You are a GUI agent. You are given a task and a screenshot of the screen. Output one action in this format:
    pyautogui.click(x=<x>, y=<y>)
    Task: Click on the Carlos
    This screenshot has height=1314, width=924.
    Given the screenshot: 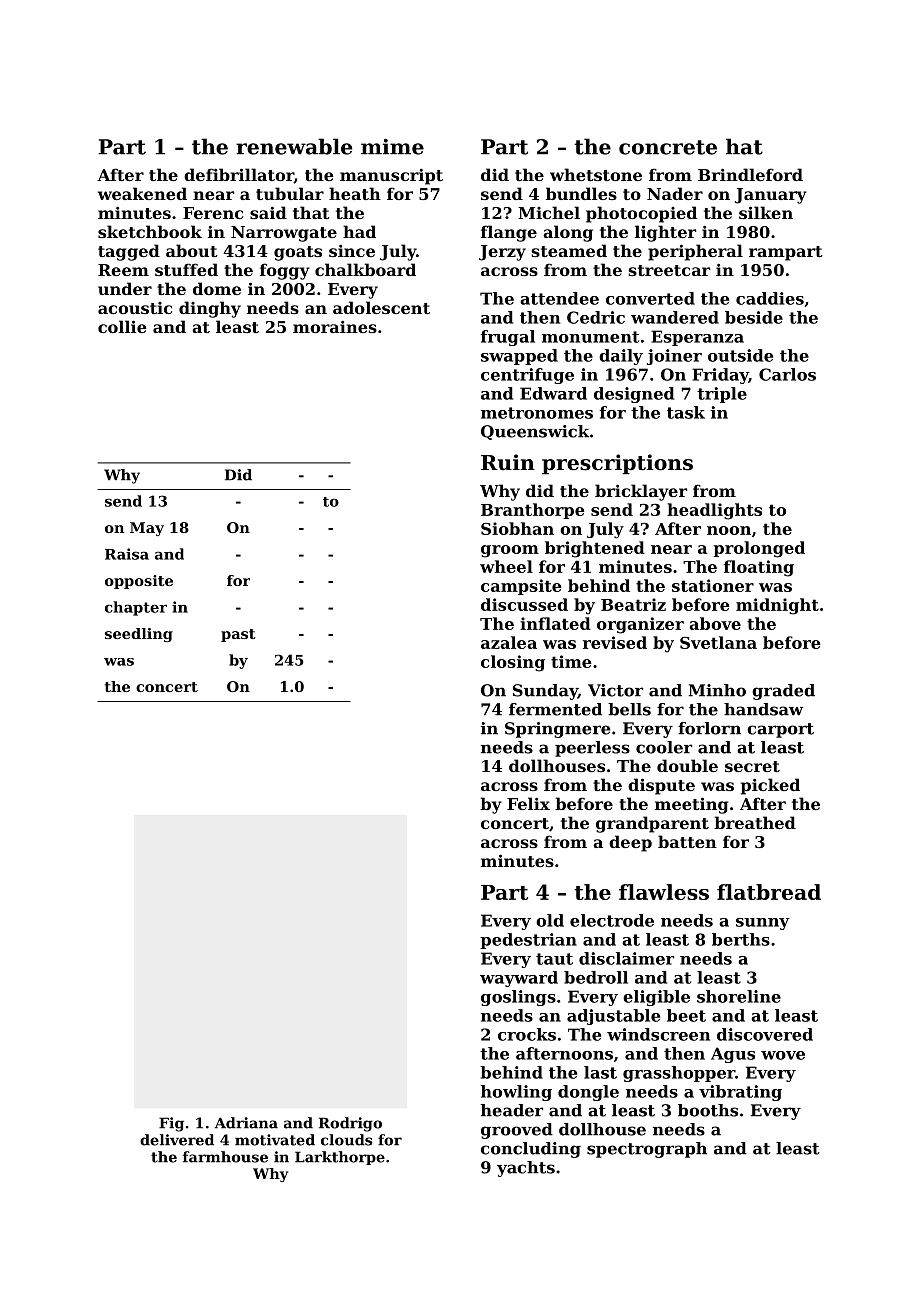 What is the action you would take?
    pyautogui.click(x=787, y=374)
